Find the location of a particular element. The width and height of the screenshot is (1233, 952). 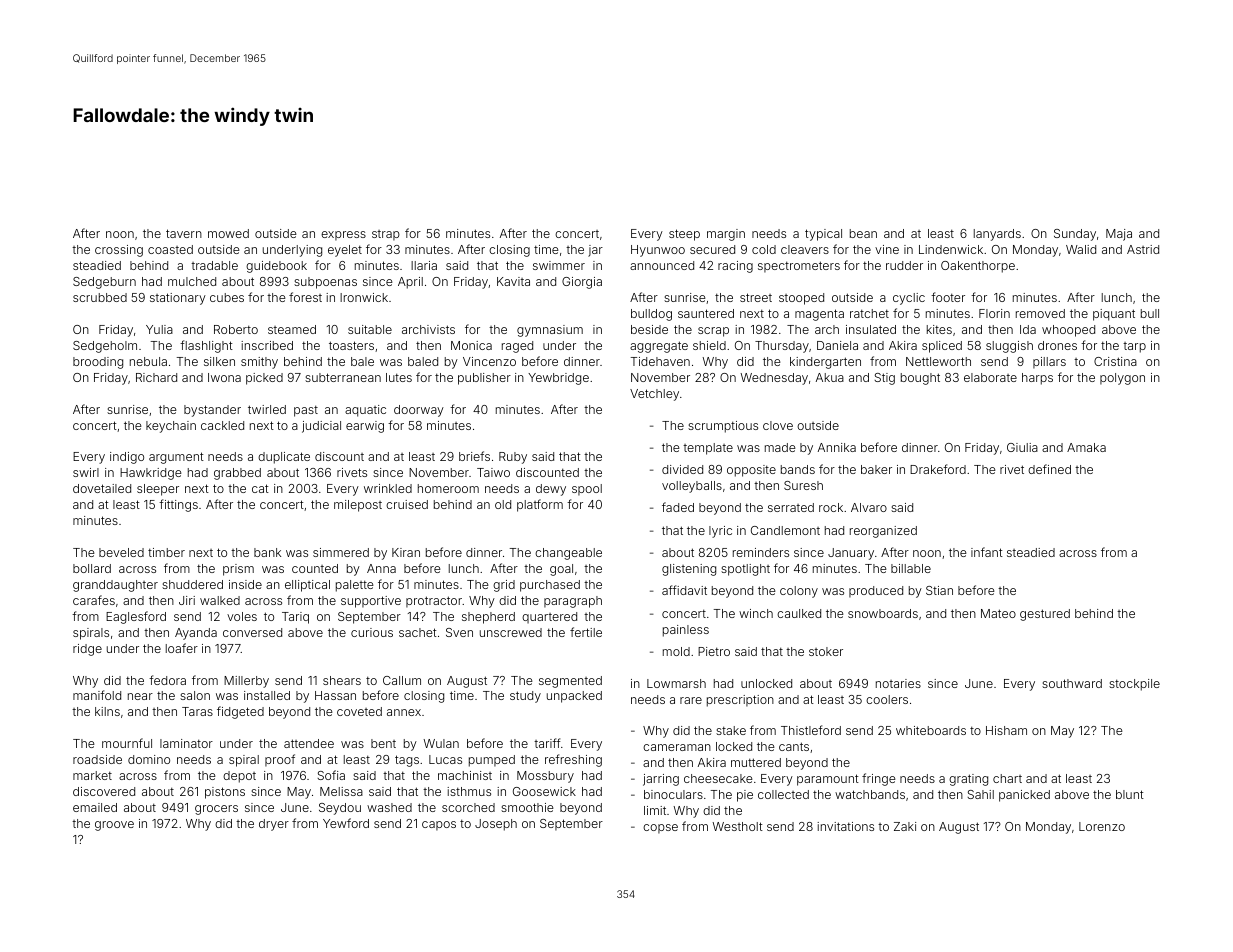

Lorenzo is located at coordinates (1102, 826).
